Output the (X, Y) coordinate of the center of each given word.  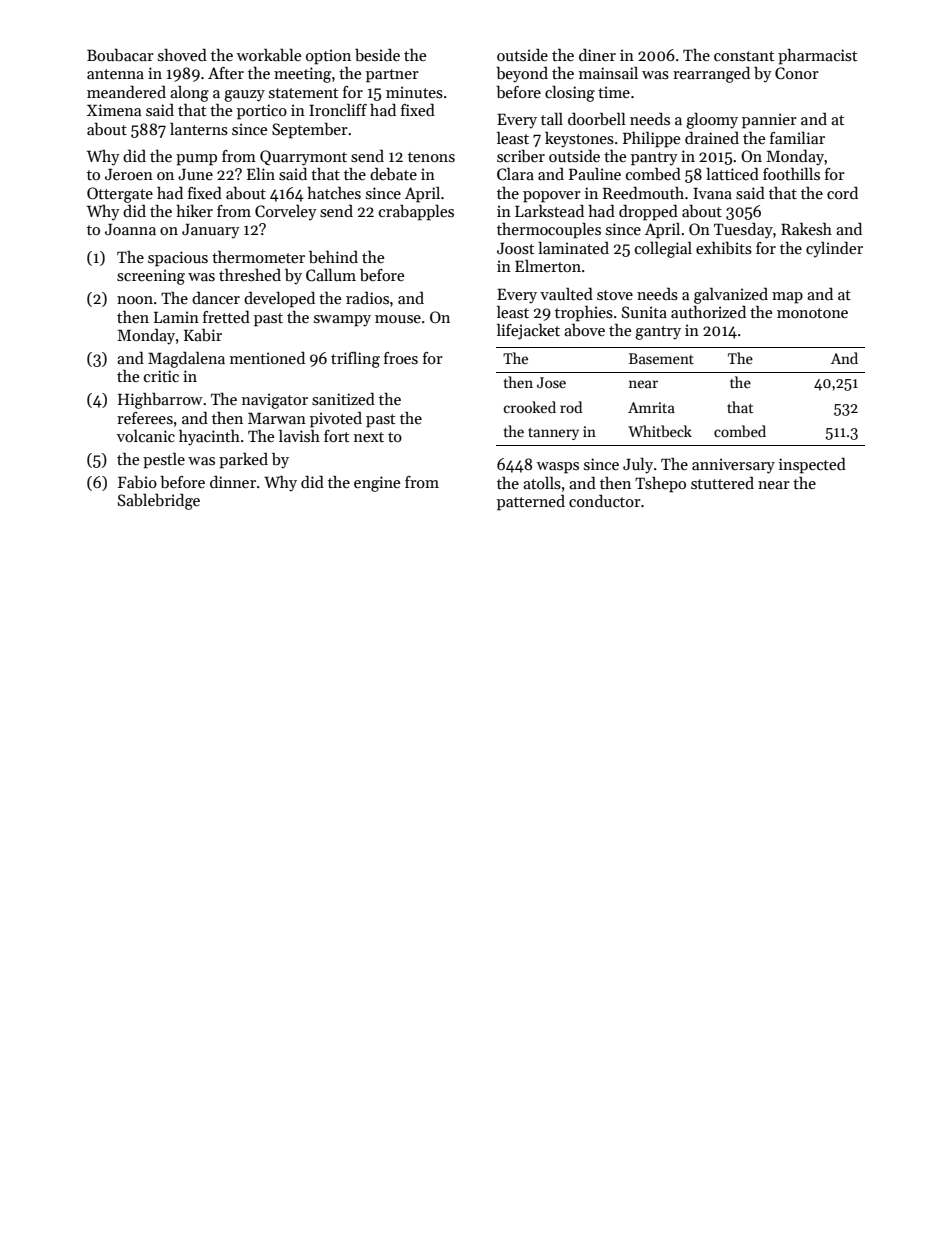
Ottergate (120, 195)
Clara (515, 174)
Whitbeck (660, 431)
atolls (542, 483)
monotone (812, 313)
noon (135, 300)
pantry (654, 159)
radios (367, 298)
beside (377, 54)
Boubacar (120, 55)
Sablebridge (159, 501)
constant (744, 56)
